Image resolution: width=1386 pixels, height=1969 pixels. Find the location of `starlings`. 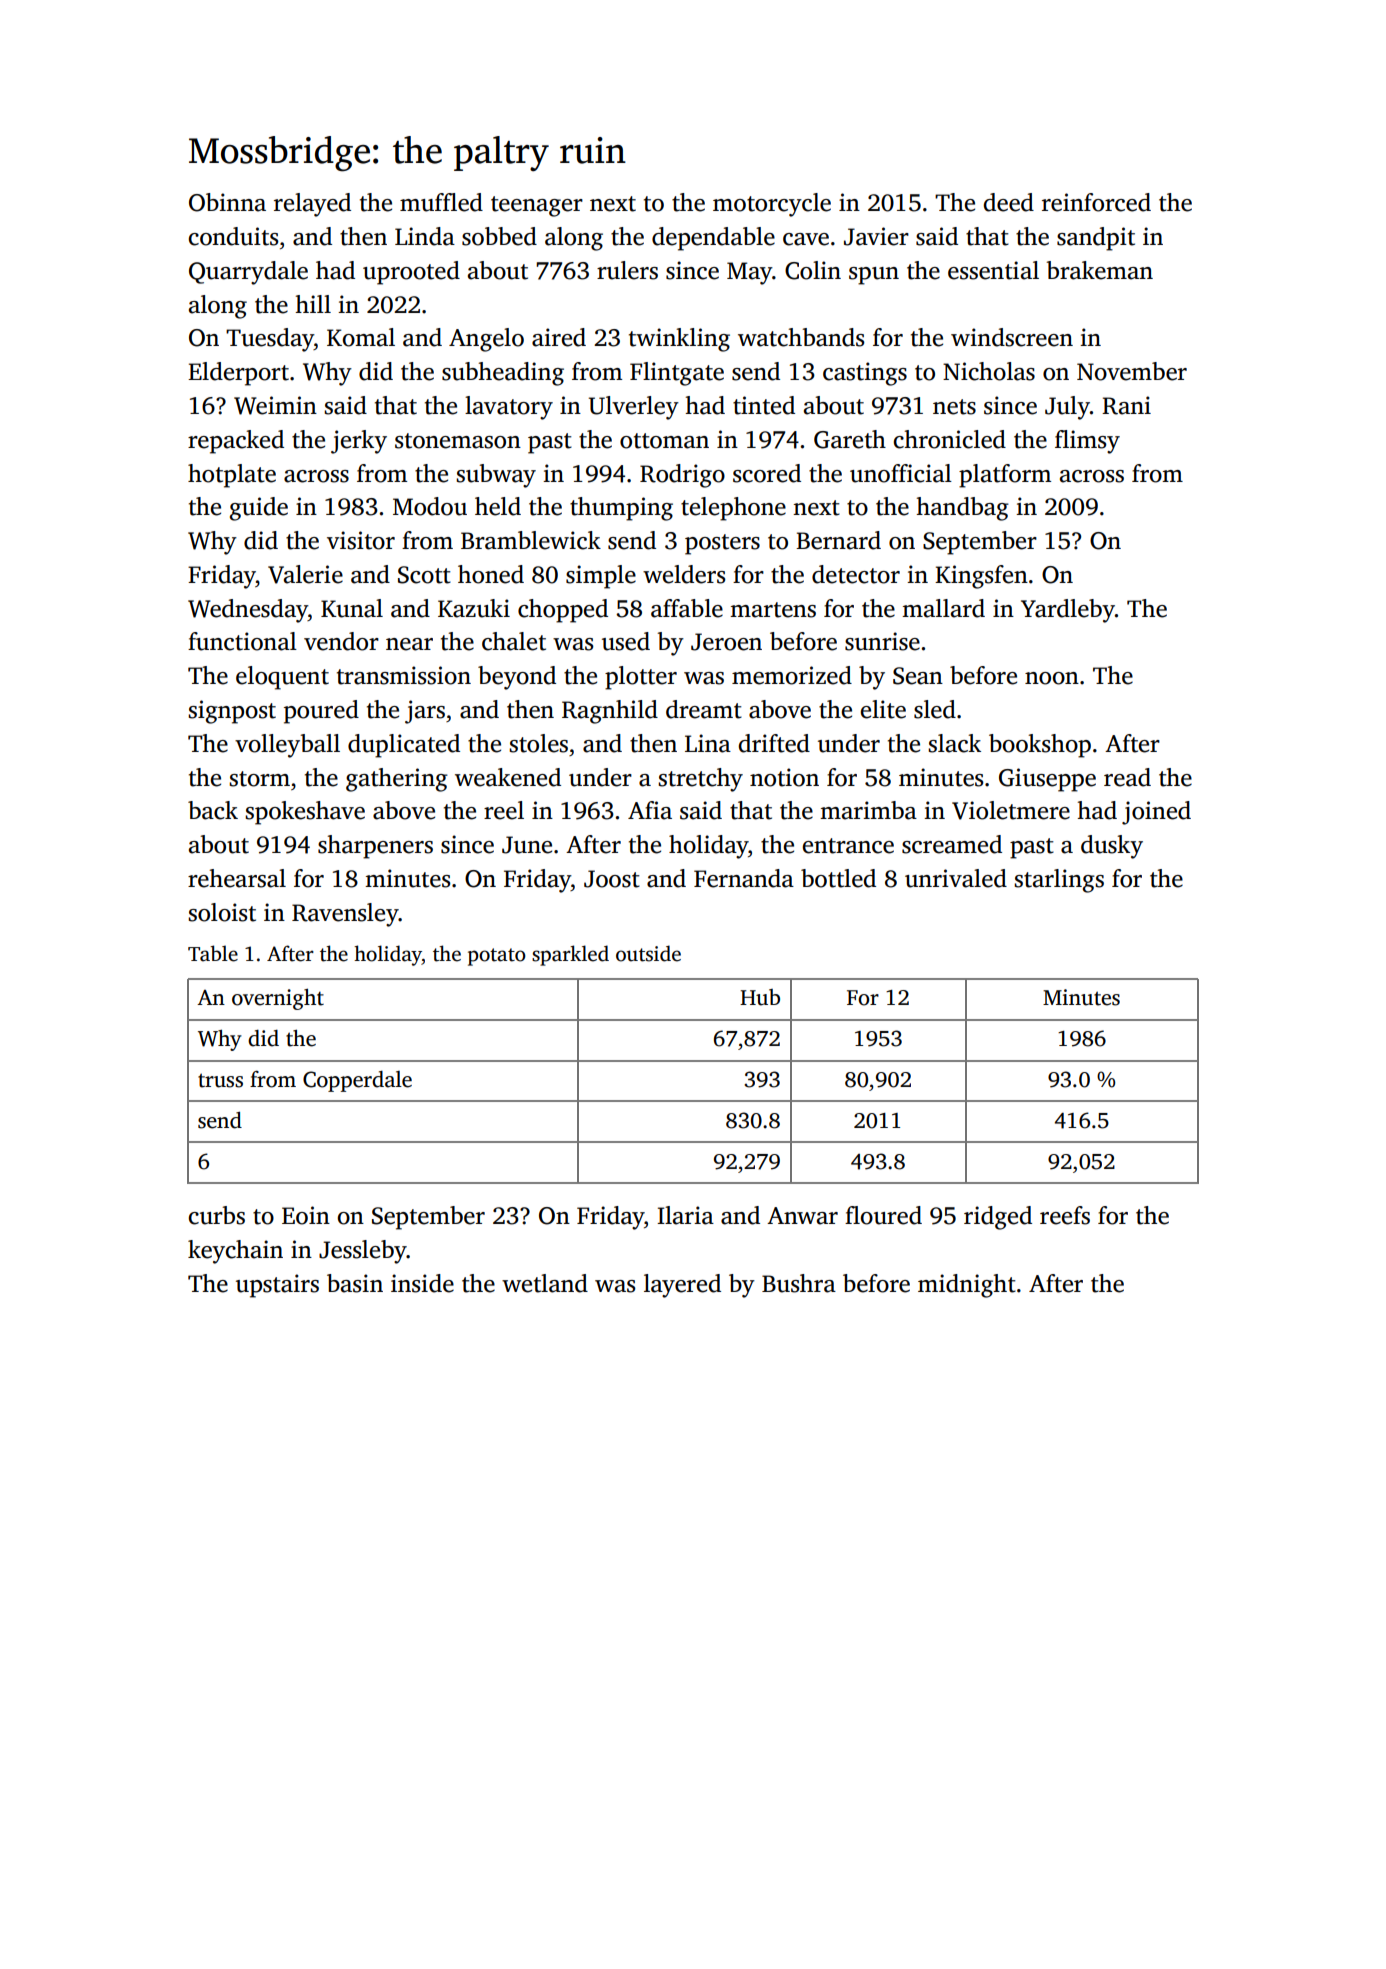

starlings is located at coordinates (1059, 881).
